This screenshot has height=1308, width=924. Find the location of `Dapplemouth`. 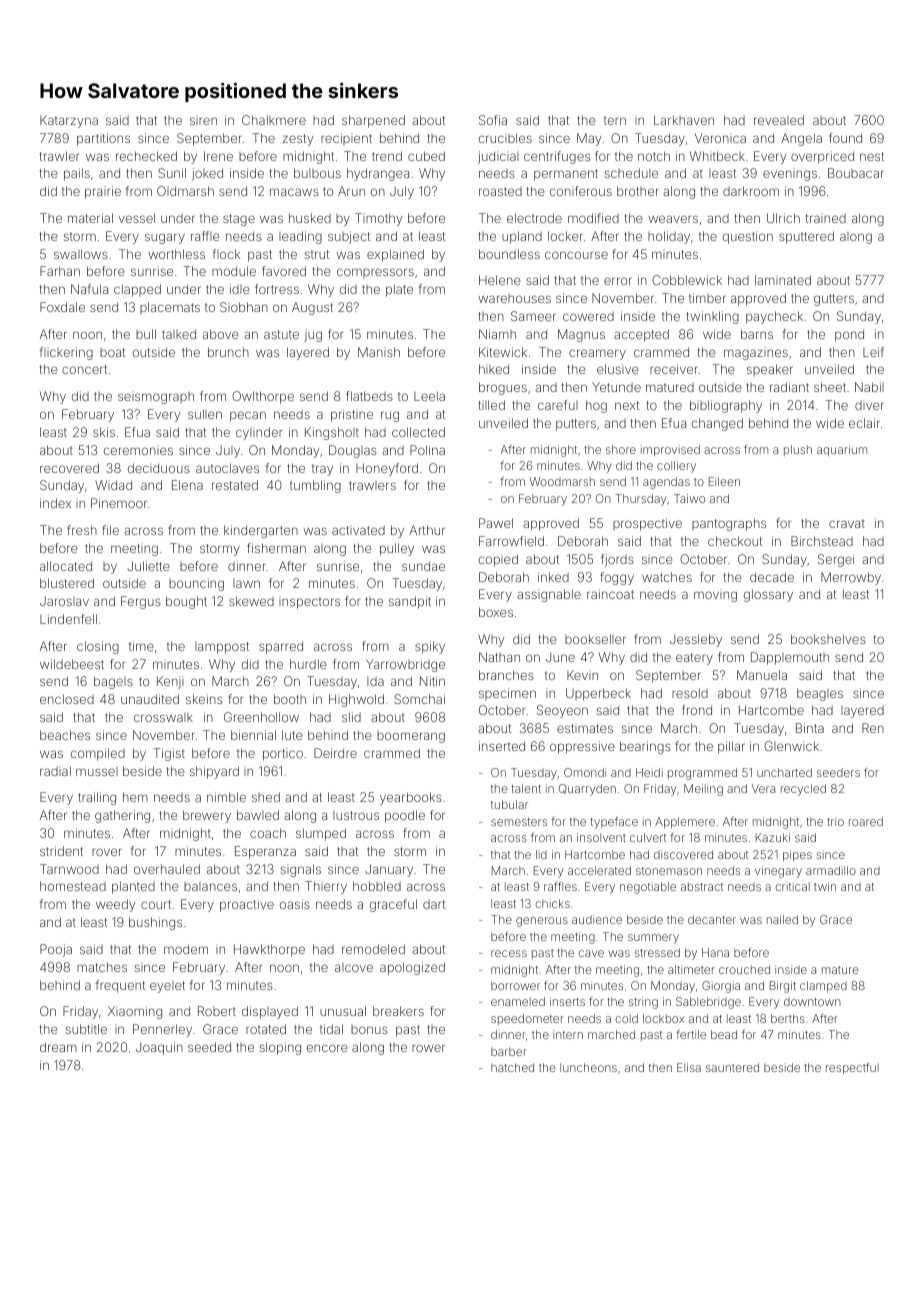

Dapplemouth is located at coordinates (790, 658).
